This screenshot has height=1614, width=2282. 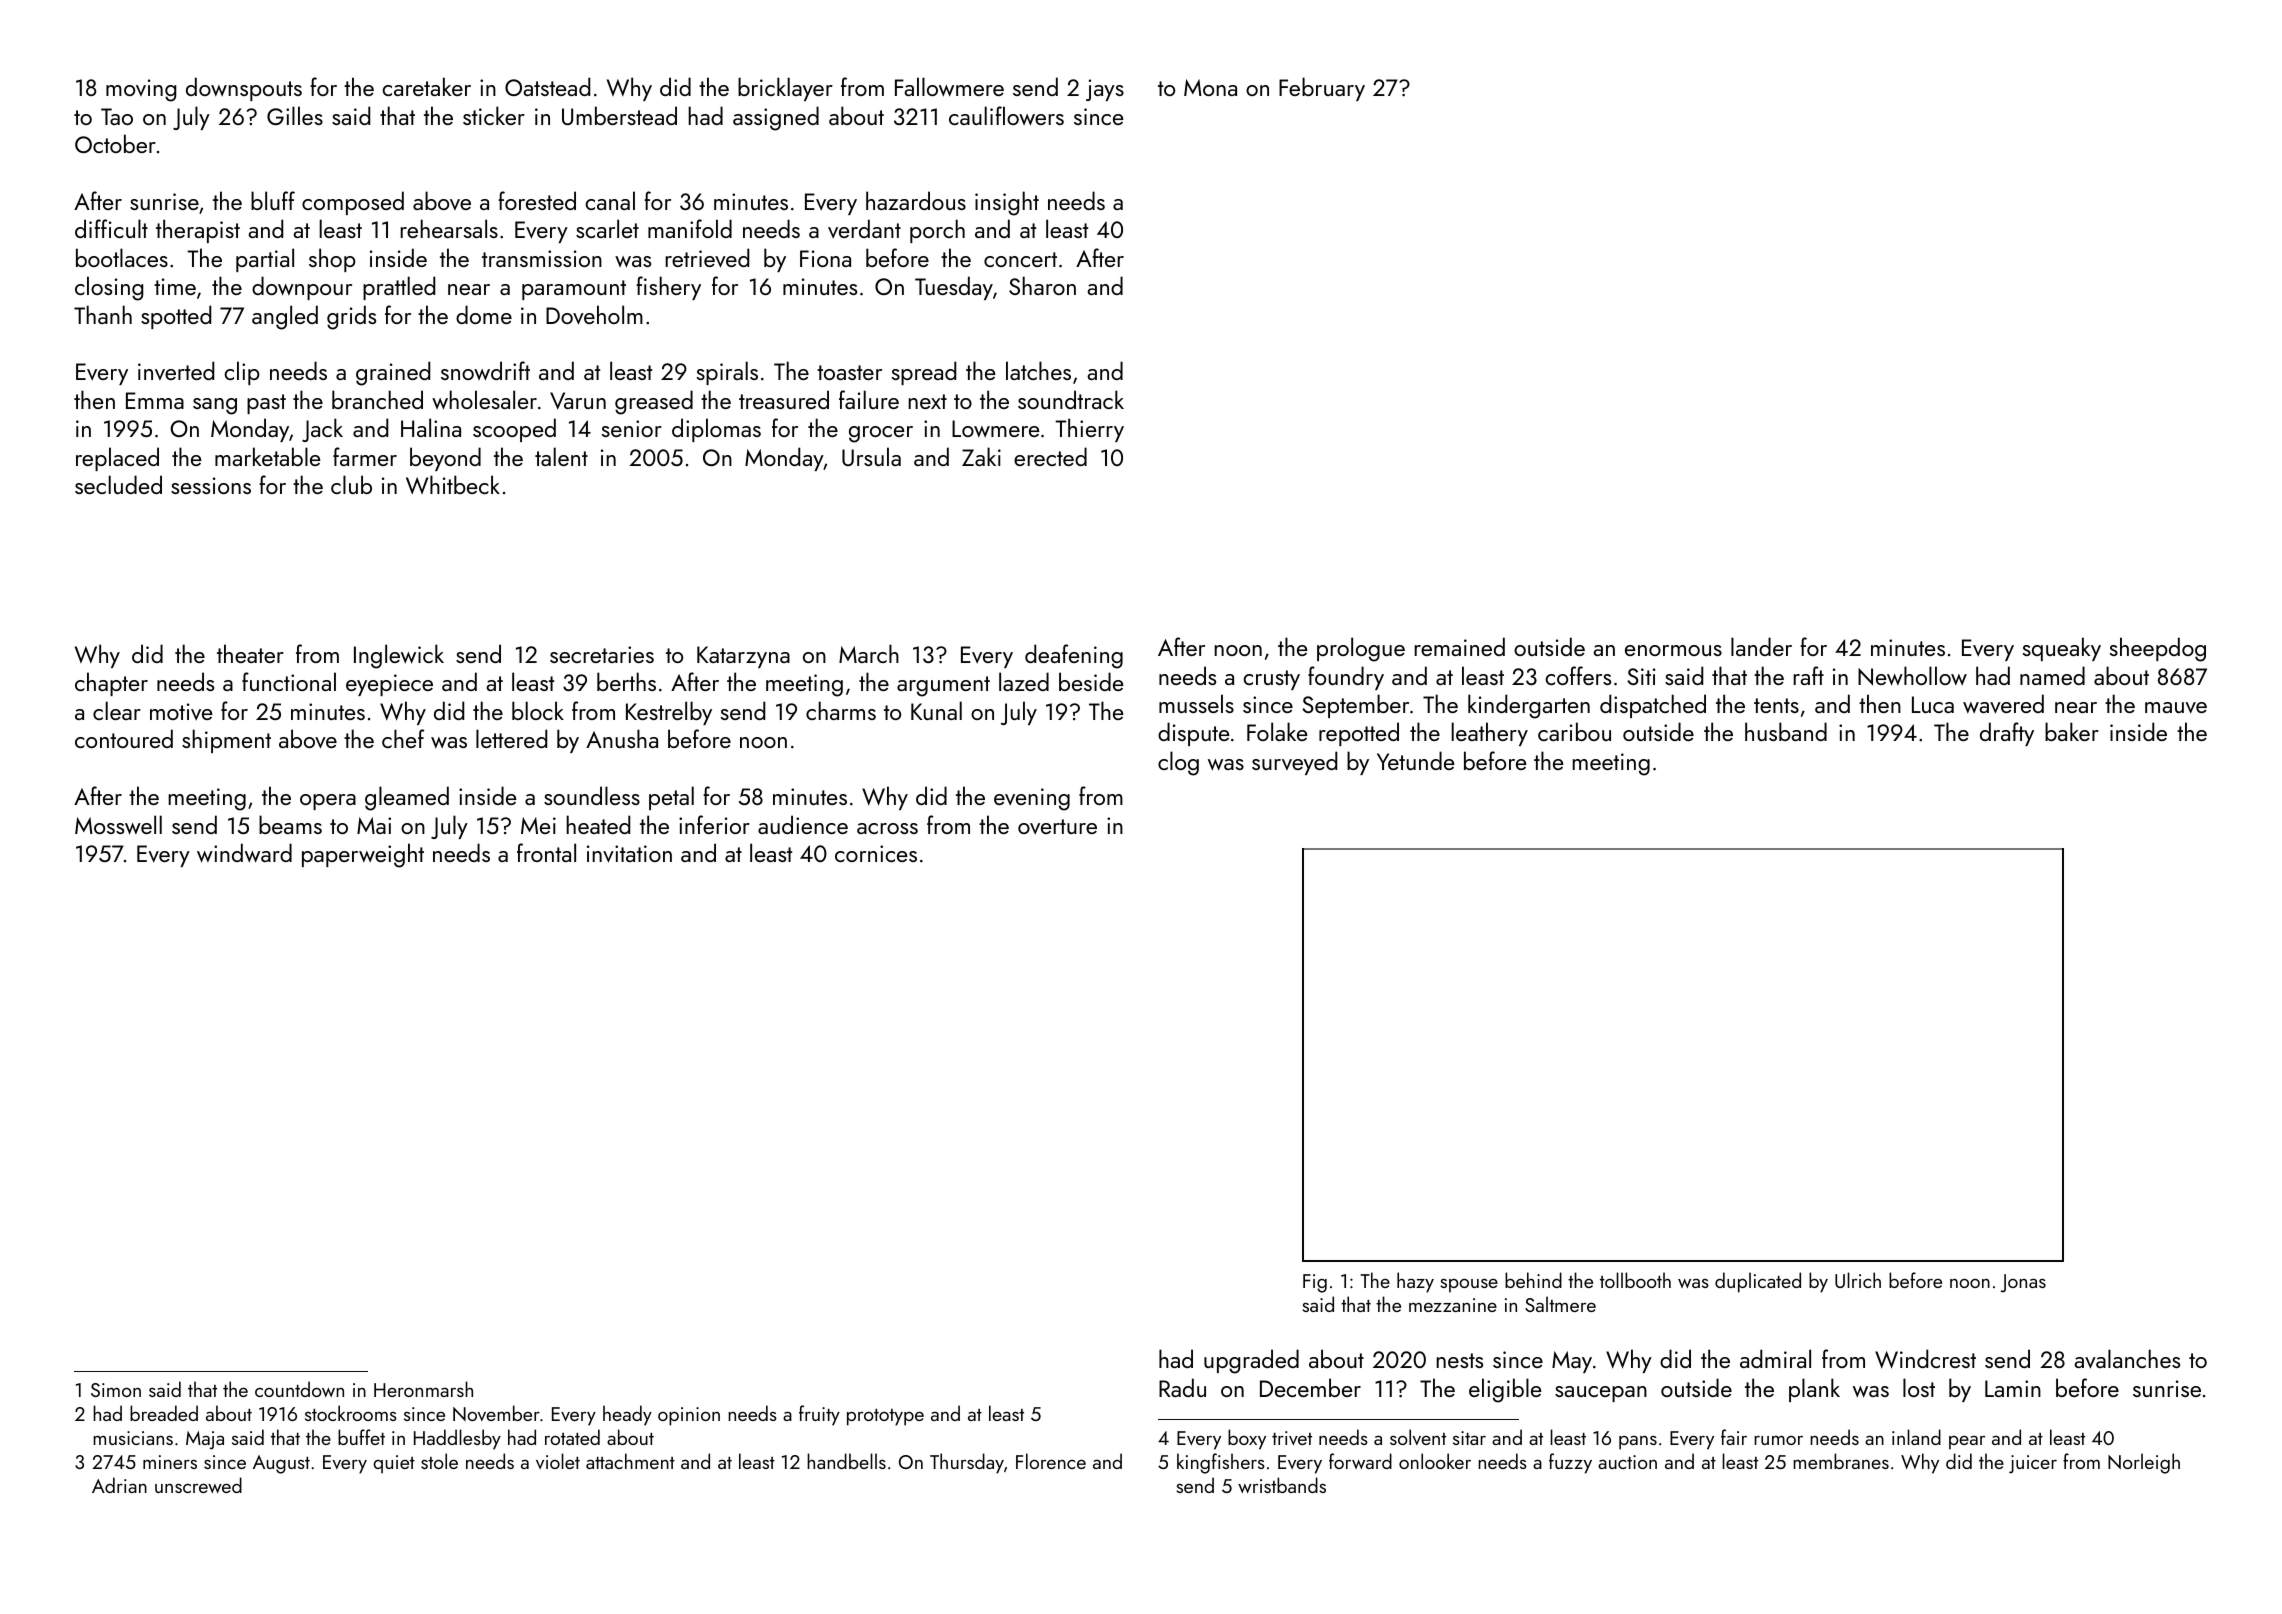 I want to click on Fig, so click(x=1315, y=1283).
